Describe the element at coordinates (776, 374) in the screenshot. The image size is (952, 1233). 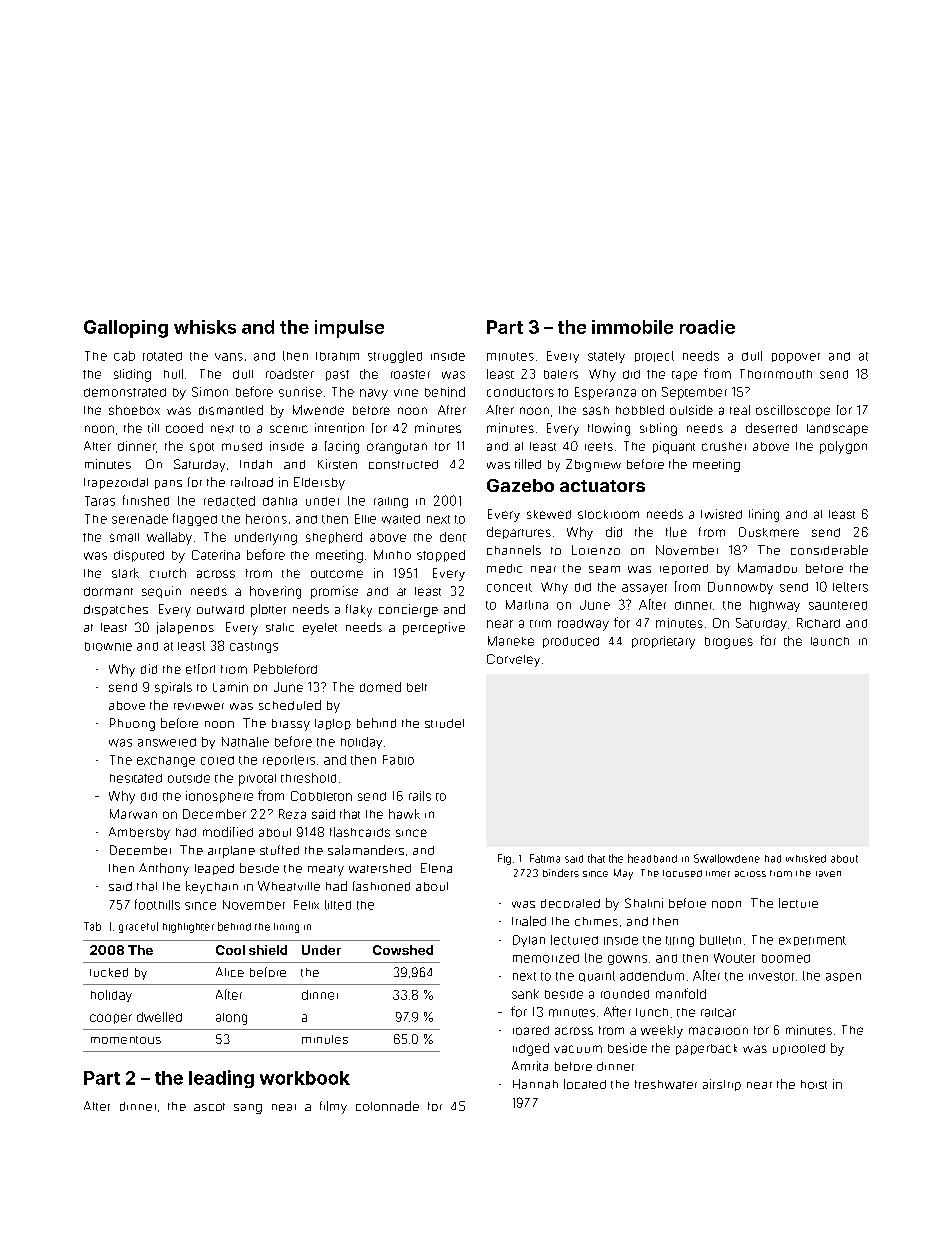
I see `Thornmouth` at that location.
